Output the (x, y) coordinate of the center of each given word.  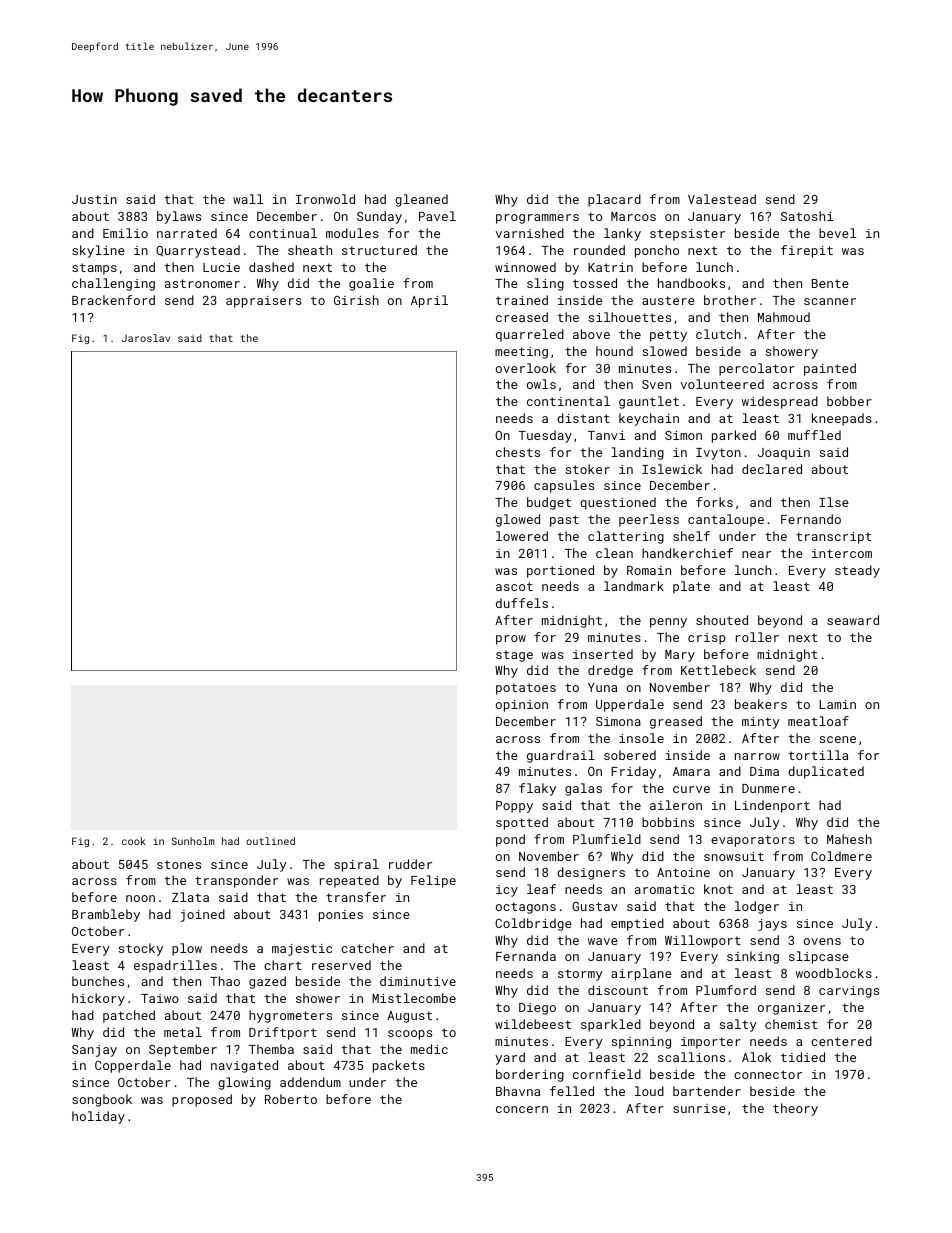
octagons (526, 908)
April (429, 301)
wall (248, 199)
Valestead (722, 199)
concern (522, 1109)
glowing (244, 1083)
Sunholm (193, 841)
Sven (656, 384)
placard (614, 200)
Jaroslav (146, 338)
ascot (514, 586)
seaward (853, 620)
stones (179, 864)
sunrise (699, 1108)
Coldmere (841, 856)
